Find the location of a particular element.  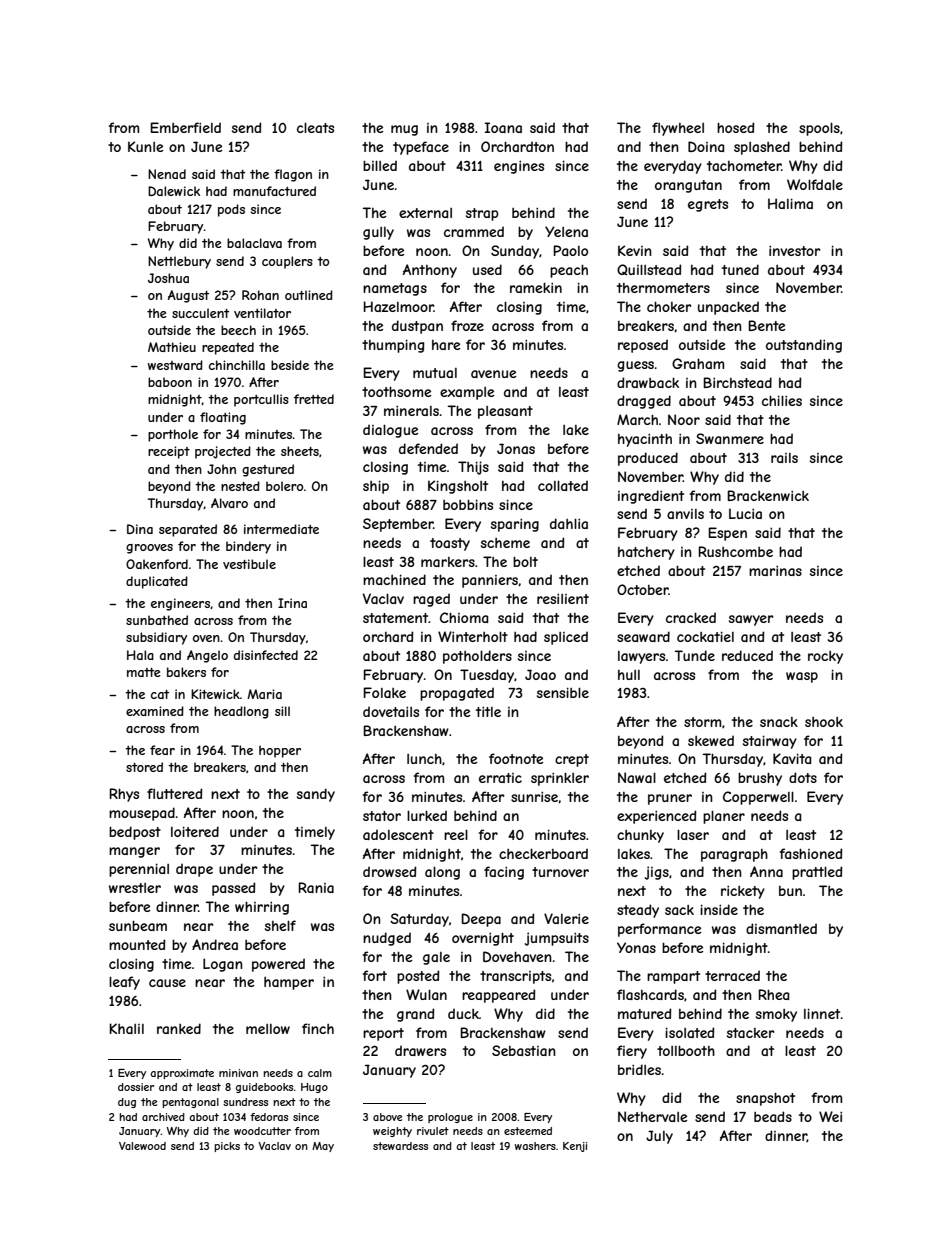

Chioma is located at coordinates (464, 617).
